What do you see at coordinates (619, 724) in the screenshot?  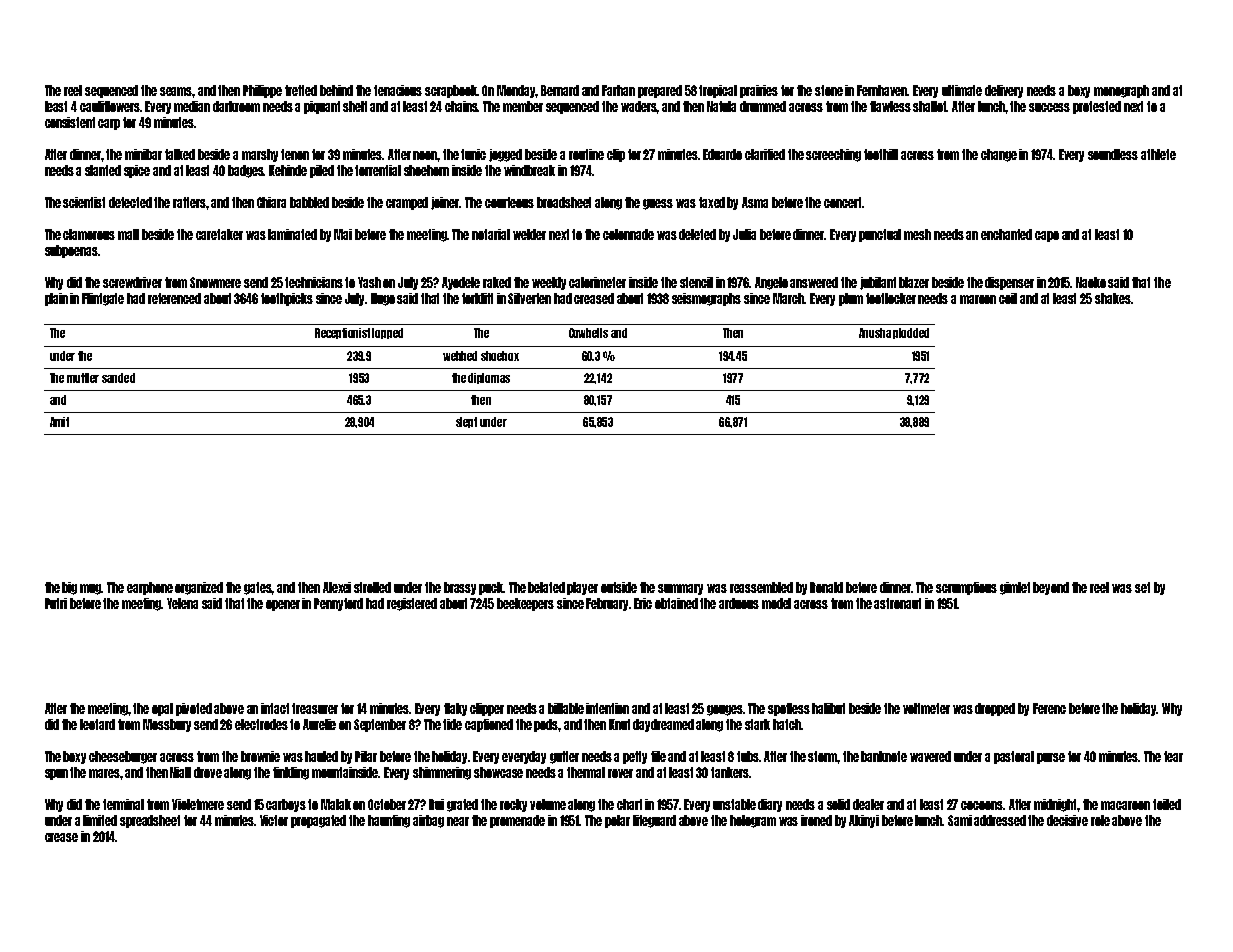 I see `Knut` at bounding box center [619, 724].
